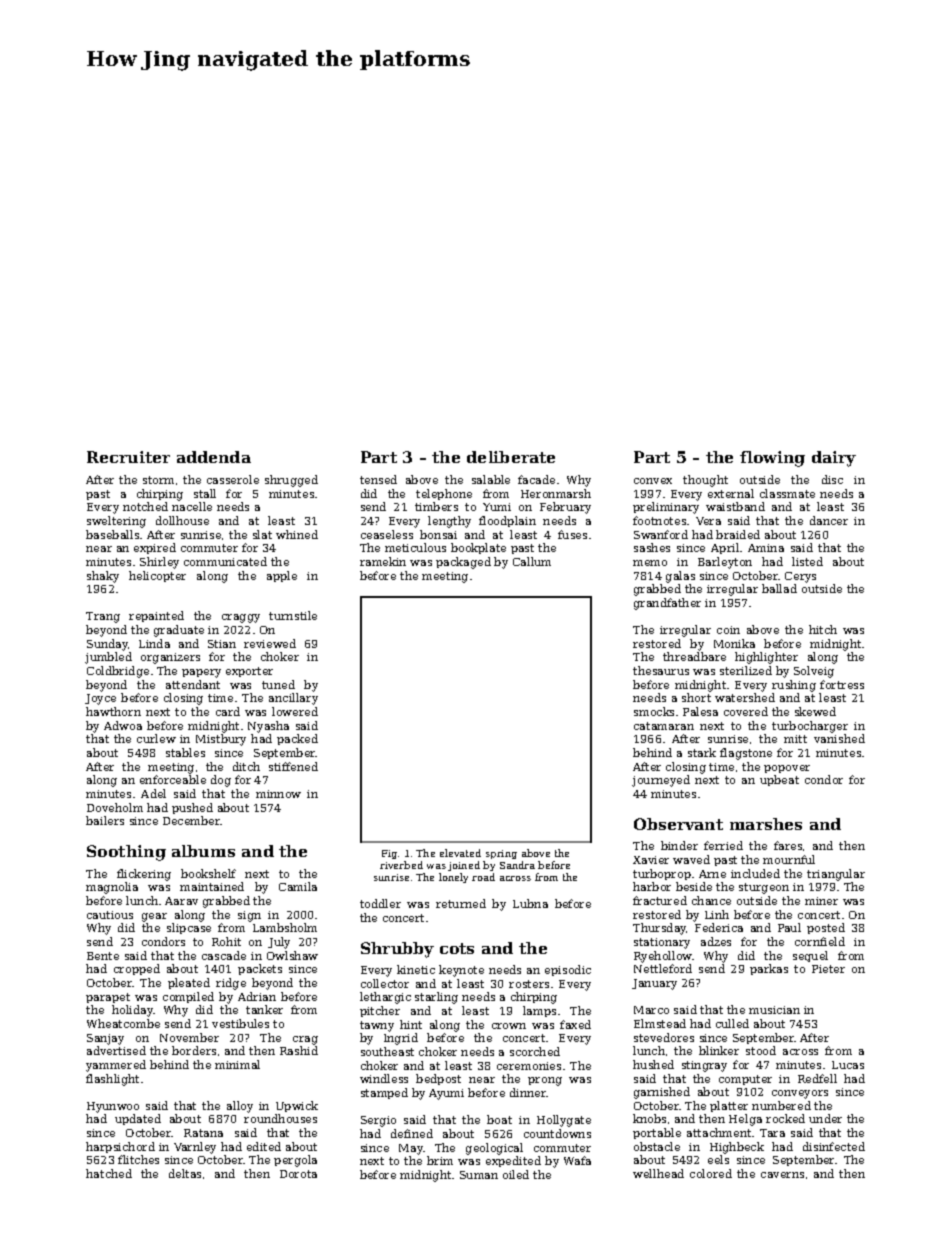 The image size is (952, 1233). What do you see at coordinates (532, 561) in the page?
I see `Callum` at bounding box center [532, 561].
